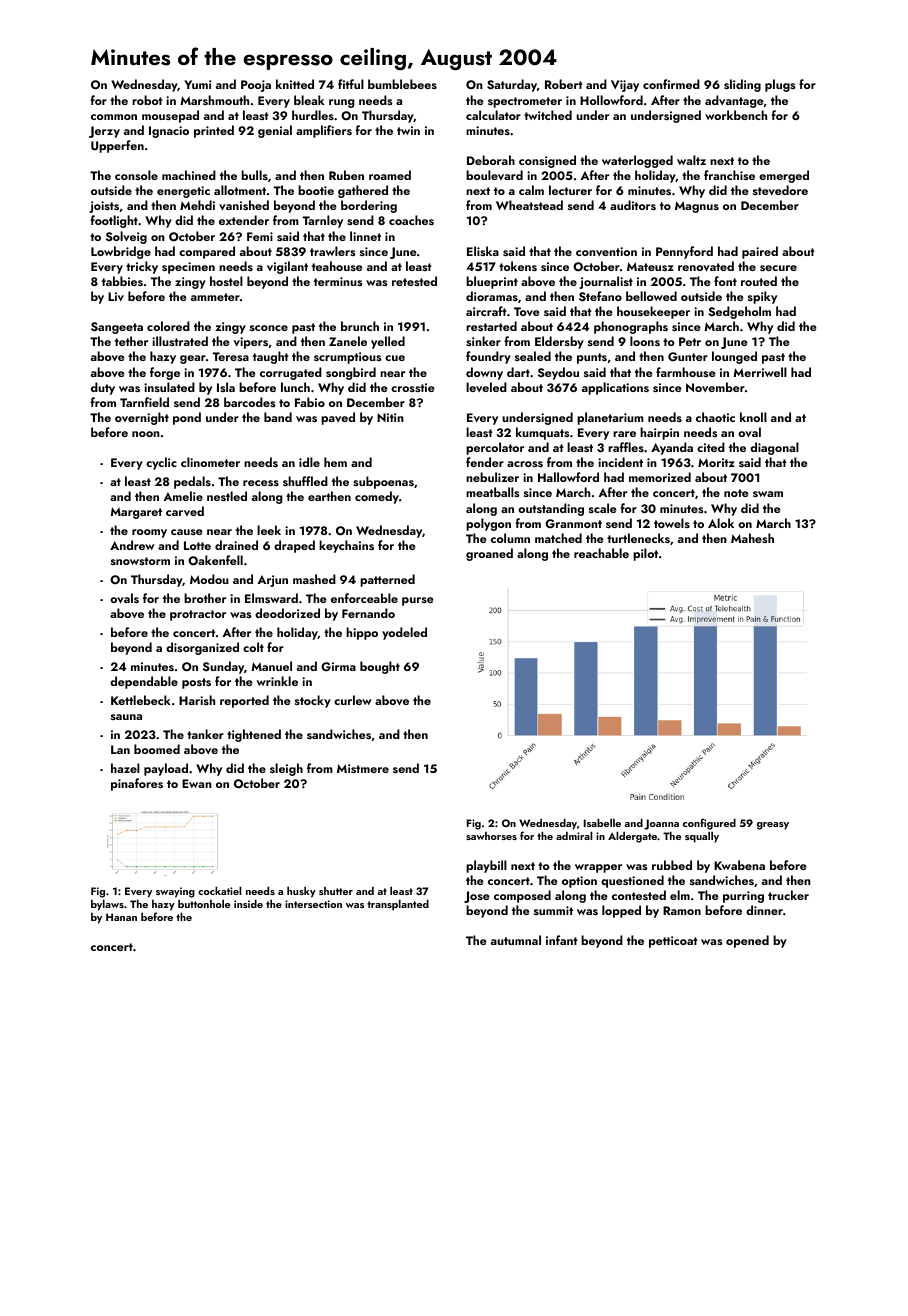 This page has height=1316, width=908. Describe the element at coordinates (121, 917) in the page. I see `Hanan` at that location.
